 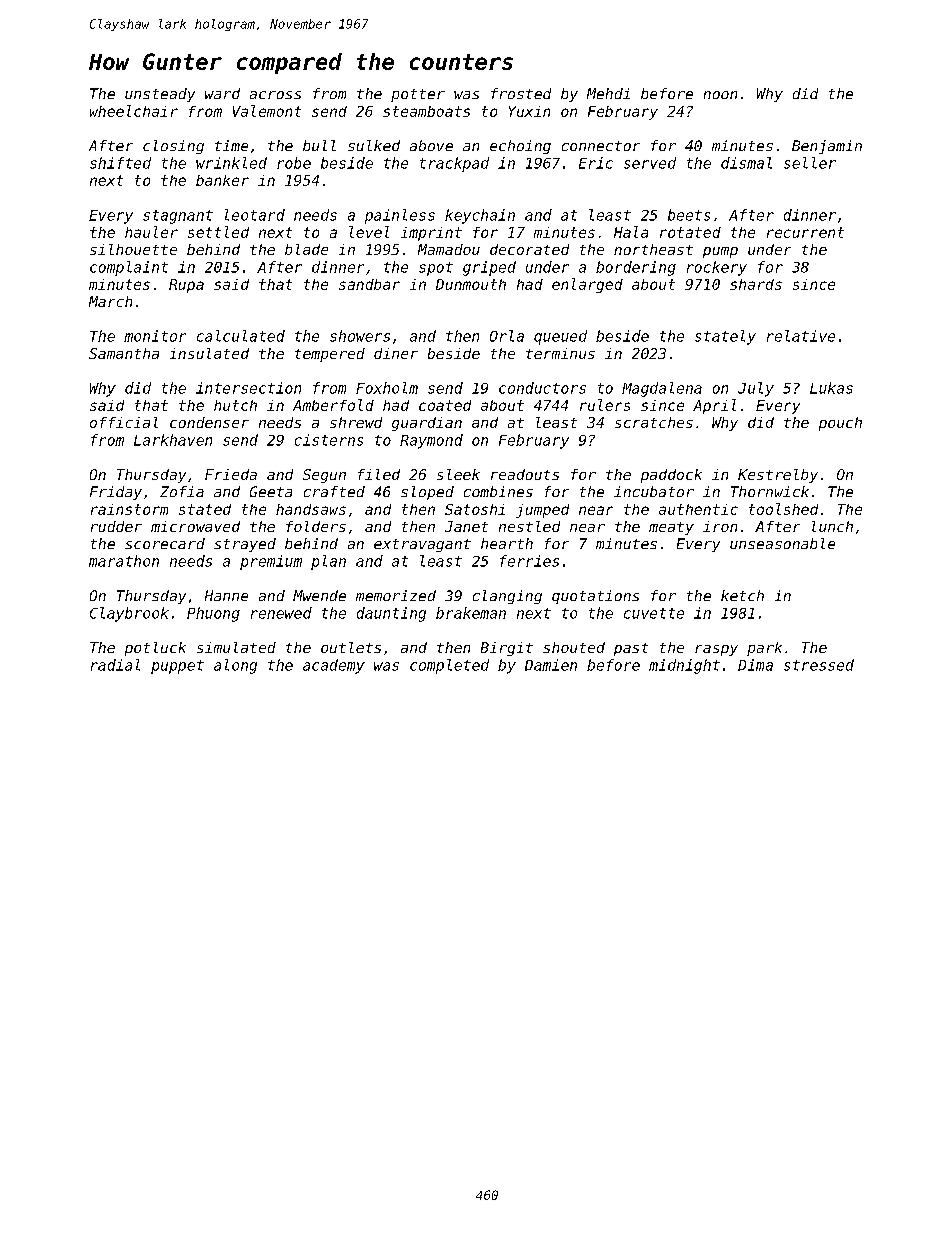 I want to click on Dunmouth, so click(x=471, y=284).
